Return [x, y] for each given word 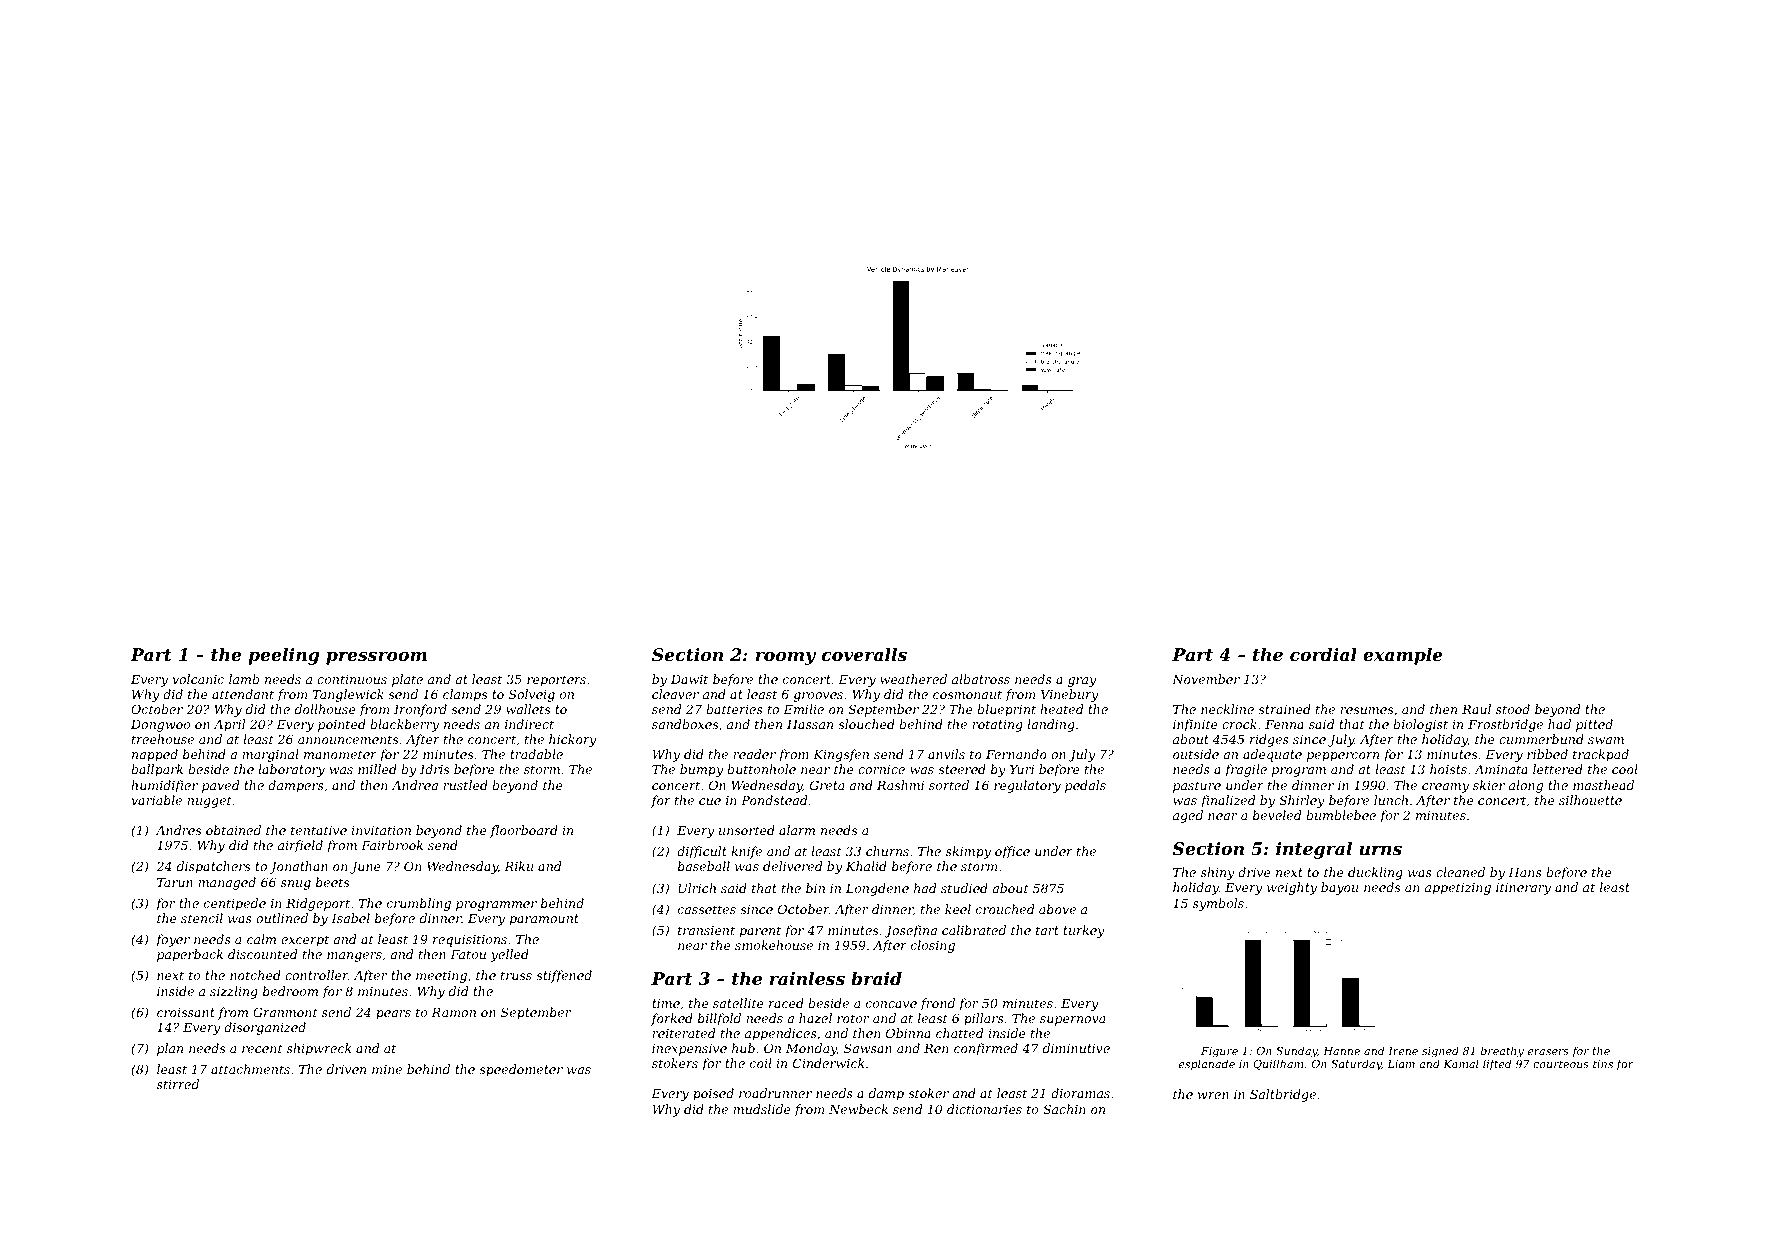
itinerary [1523, 889]
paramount [544, 920]
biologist [1420, 725]
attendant [243, 694]
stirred [178, 1084]
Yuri [1022, 769]
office [1012, 852]
